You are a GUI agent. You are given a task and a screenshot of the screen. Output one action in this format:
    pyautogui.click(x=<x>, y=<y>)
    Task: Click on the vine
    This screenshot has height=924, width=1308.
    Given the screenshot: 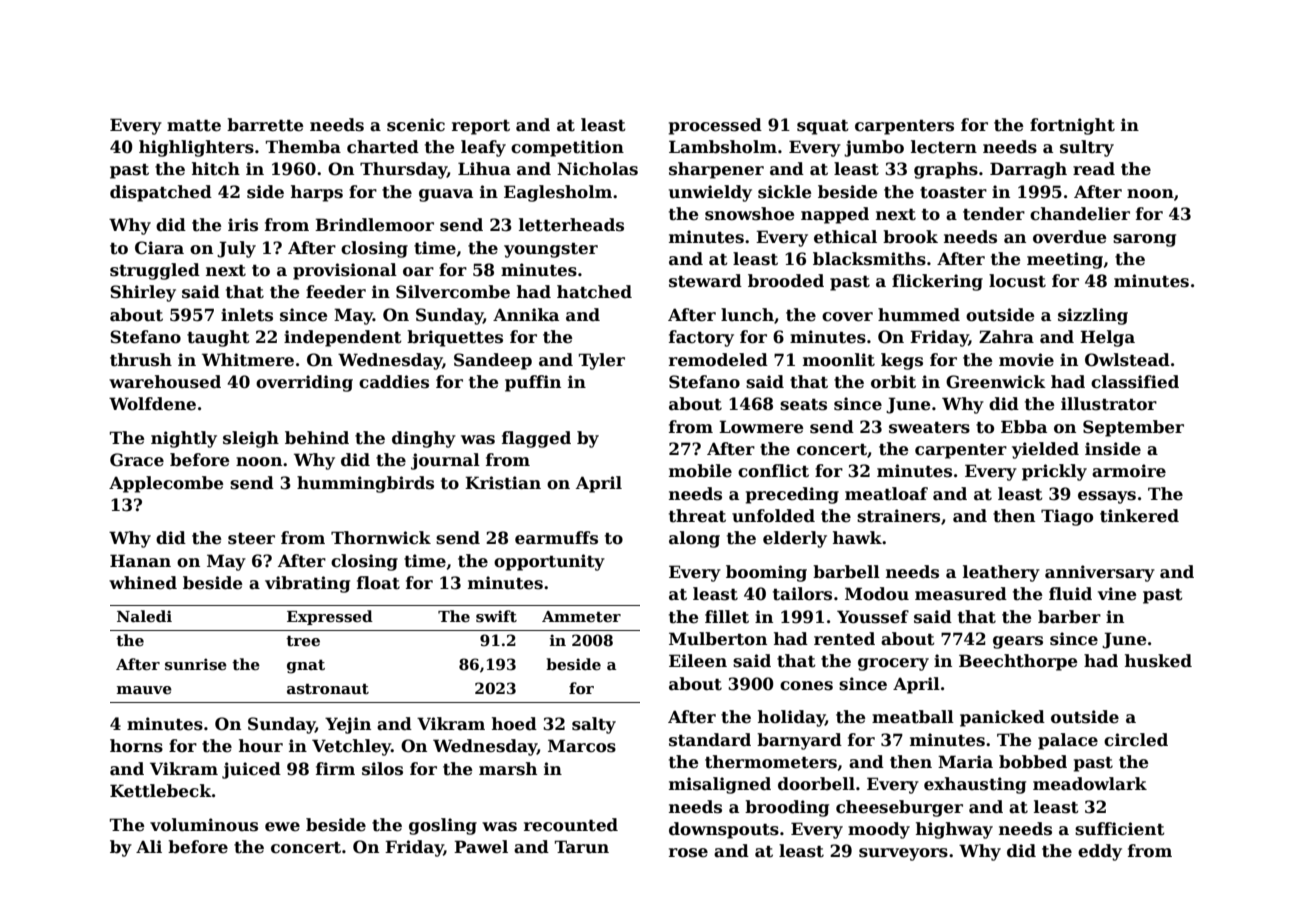 What is the action you would take?
    pyautogui.click(x=1117, y=594)
